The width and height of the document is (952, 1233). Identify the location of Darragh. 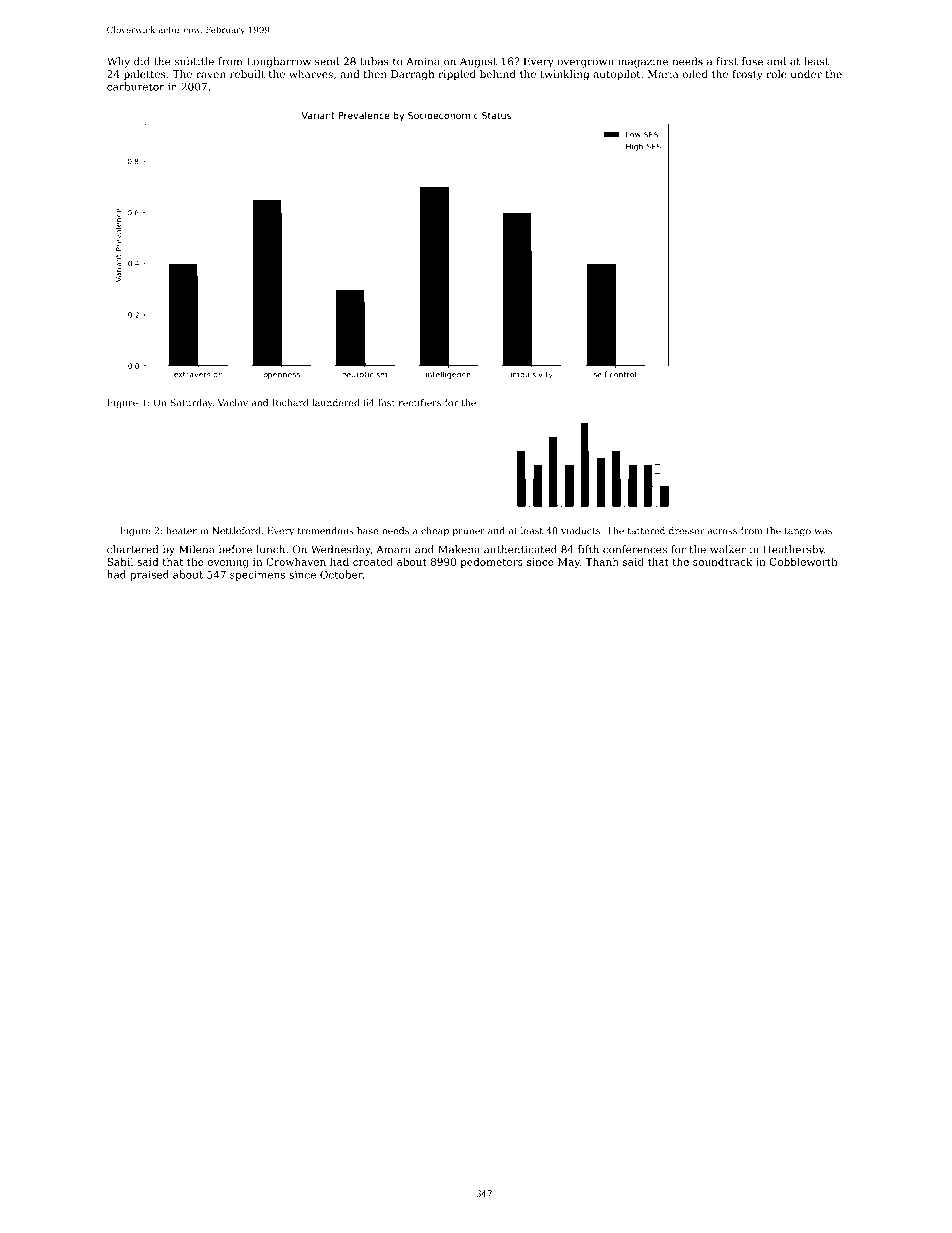
(413, 75).
